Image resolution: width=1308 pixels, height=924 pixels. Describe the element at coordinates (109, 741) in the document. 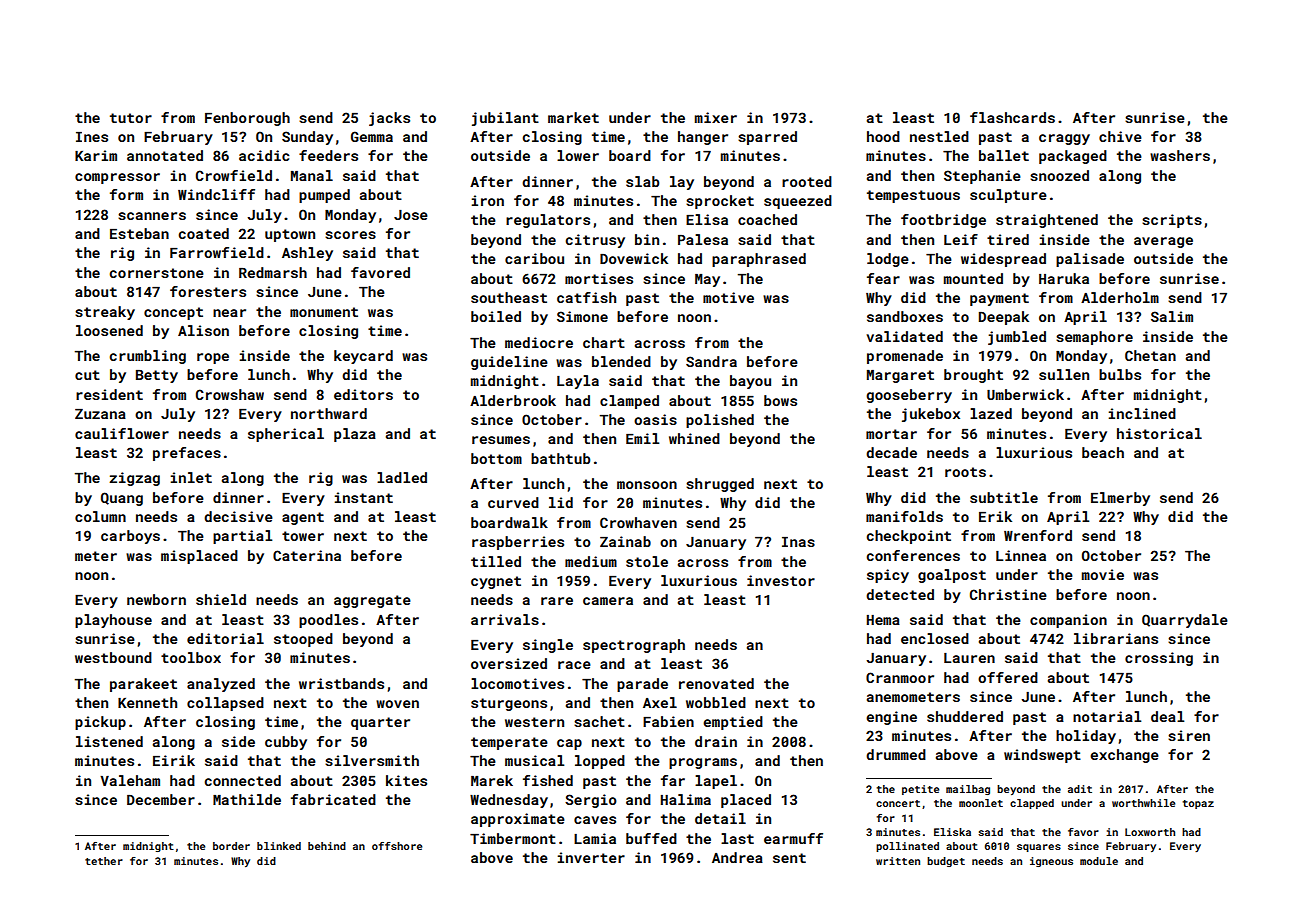

I see `listened` at that location.
